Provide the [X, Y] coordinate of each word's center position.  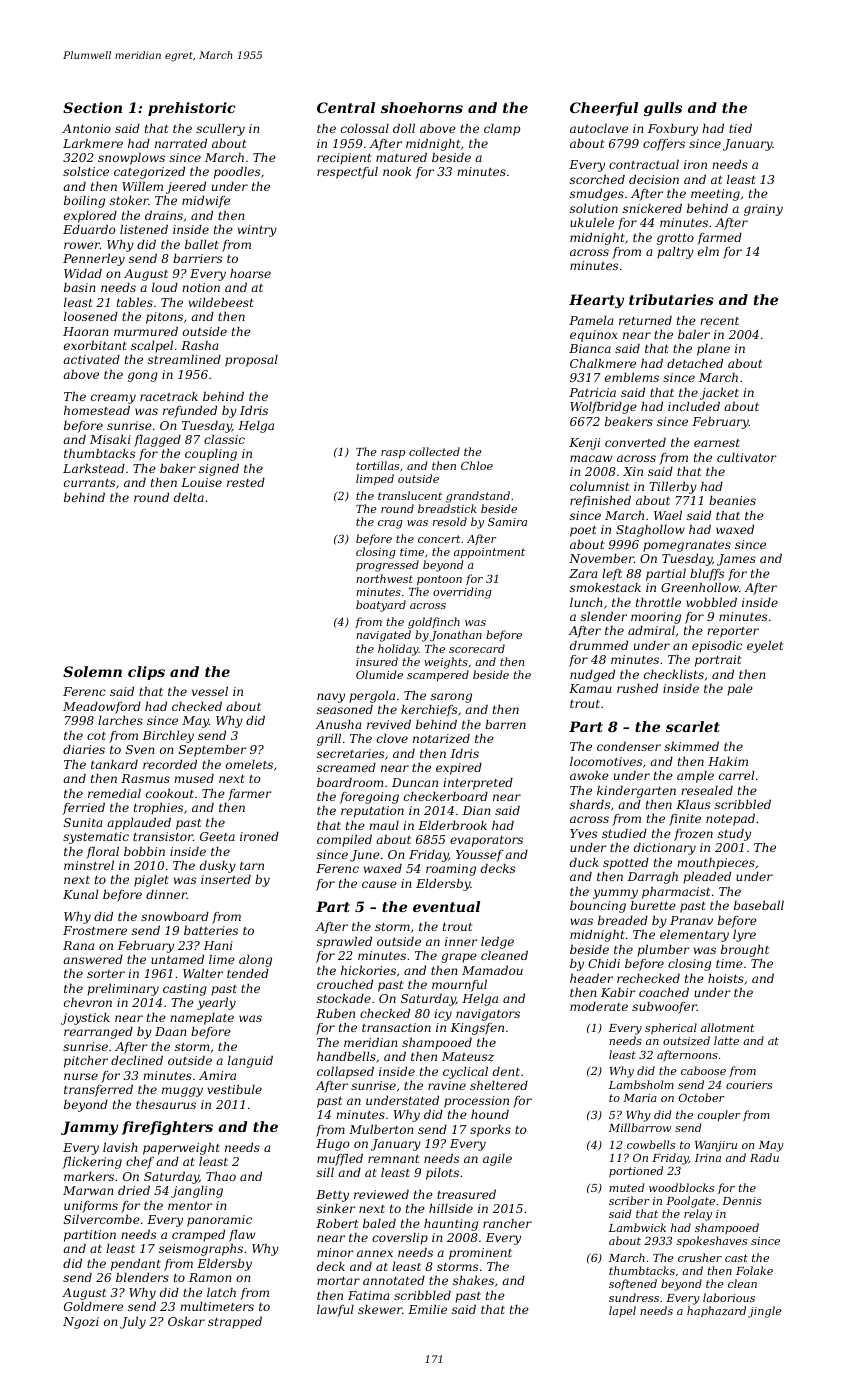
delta [189, 497]
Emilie [427, 1309]
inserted [226, 879]
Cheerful [604, 109]
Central [346, 107]
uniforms [91, 1207]
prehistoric [192, 109]
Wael [668, 515]
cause [379, 884]
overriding [462, 593]
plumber [663, 951]
